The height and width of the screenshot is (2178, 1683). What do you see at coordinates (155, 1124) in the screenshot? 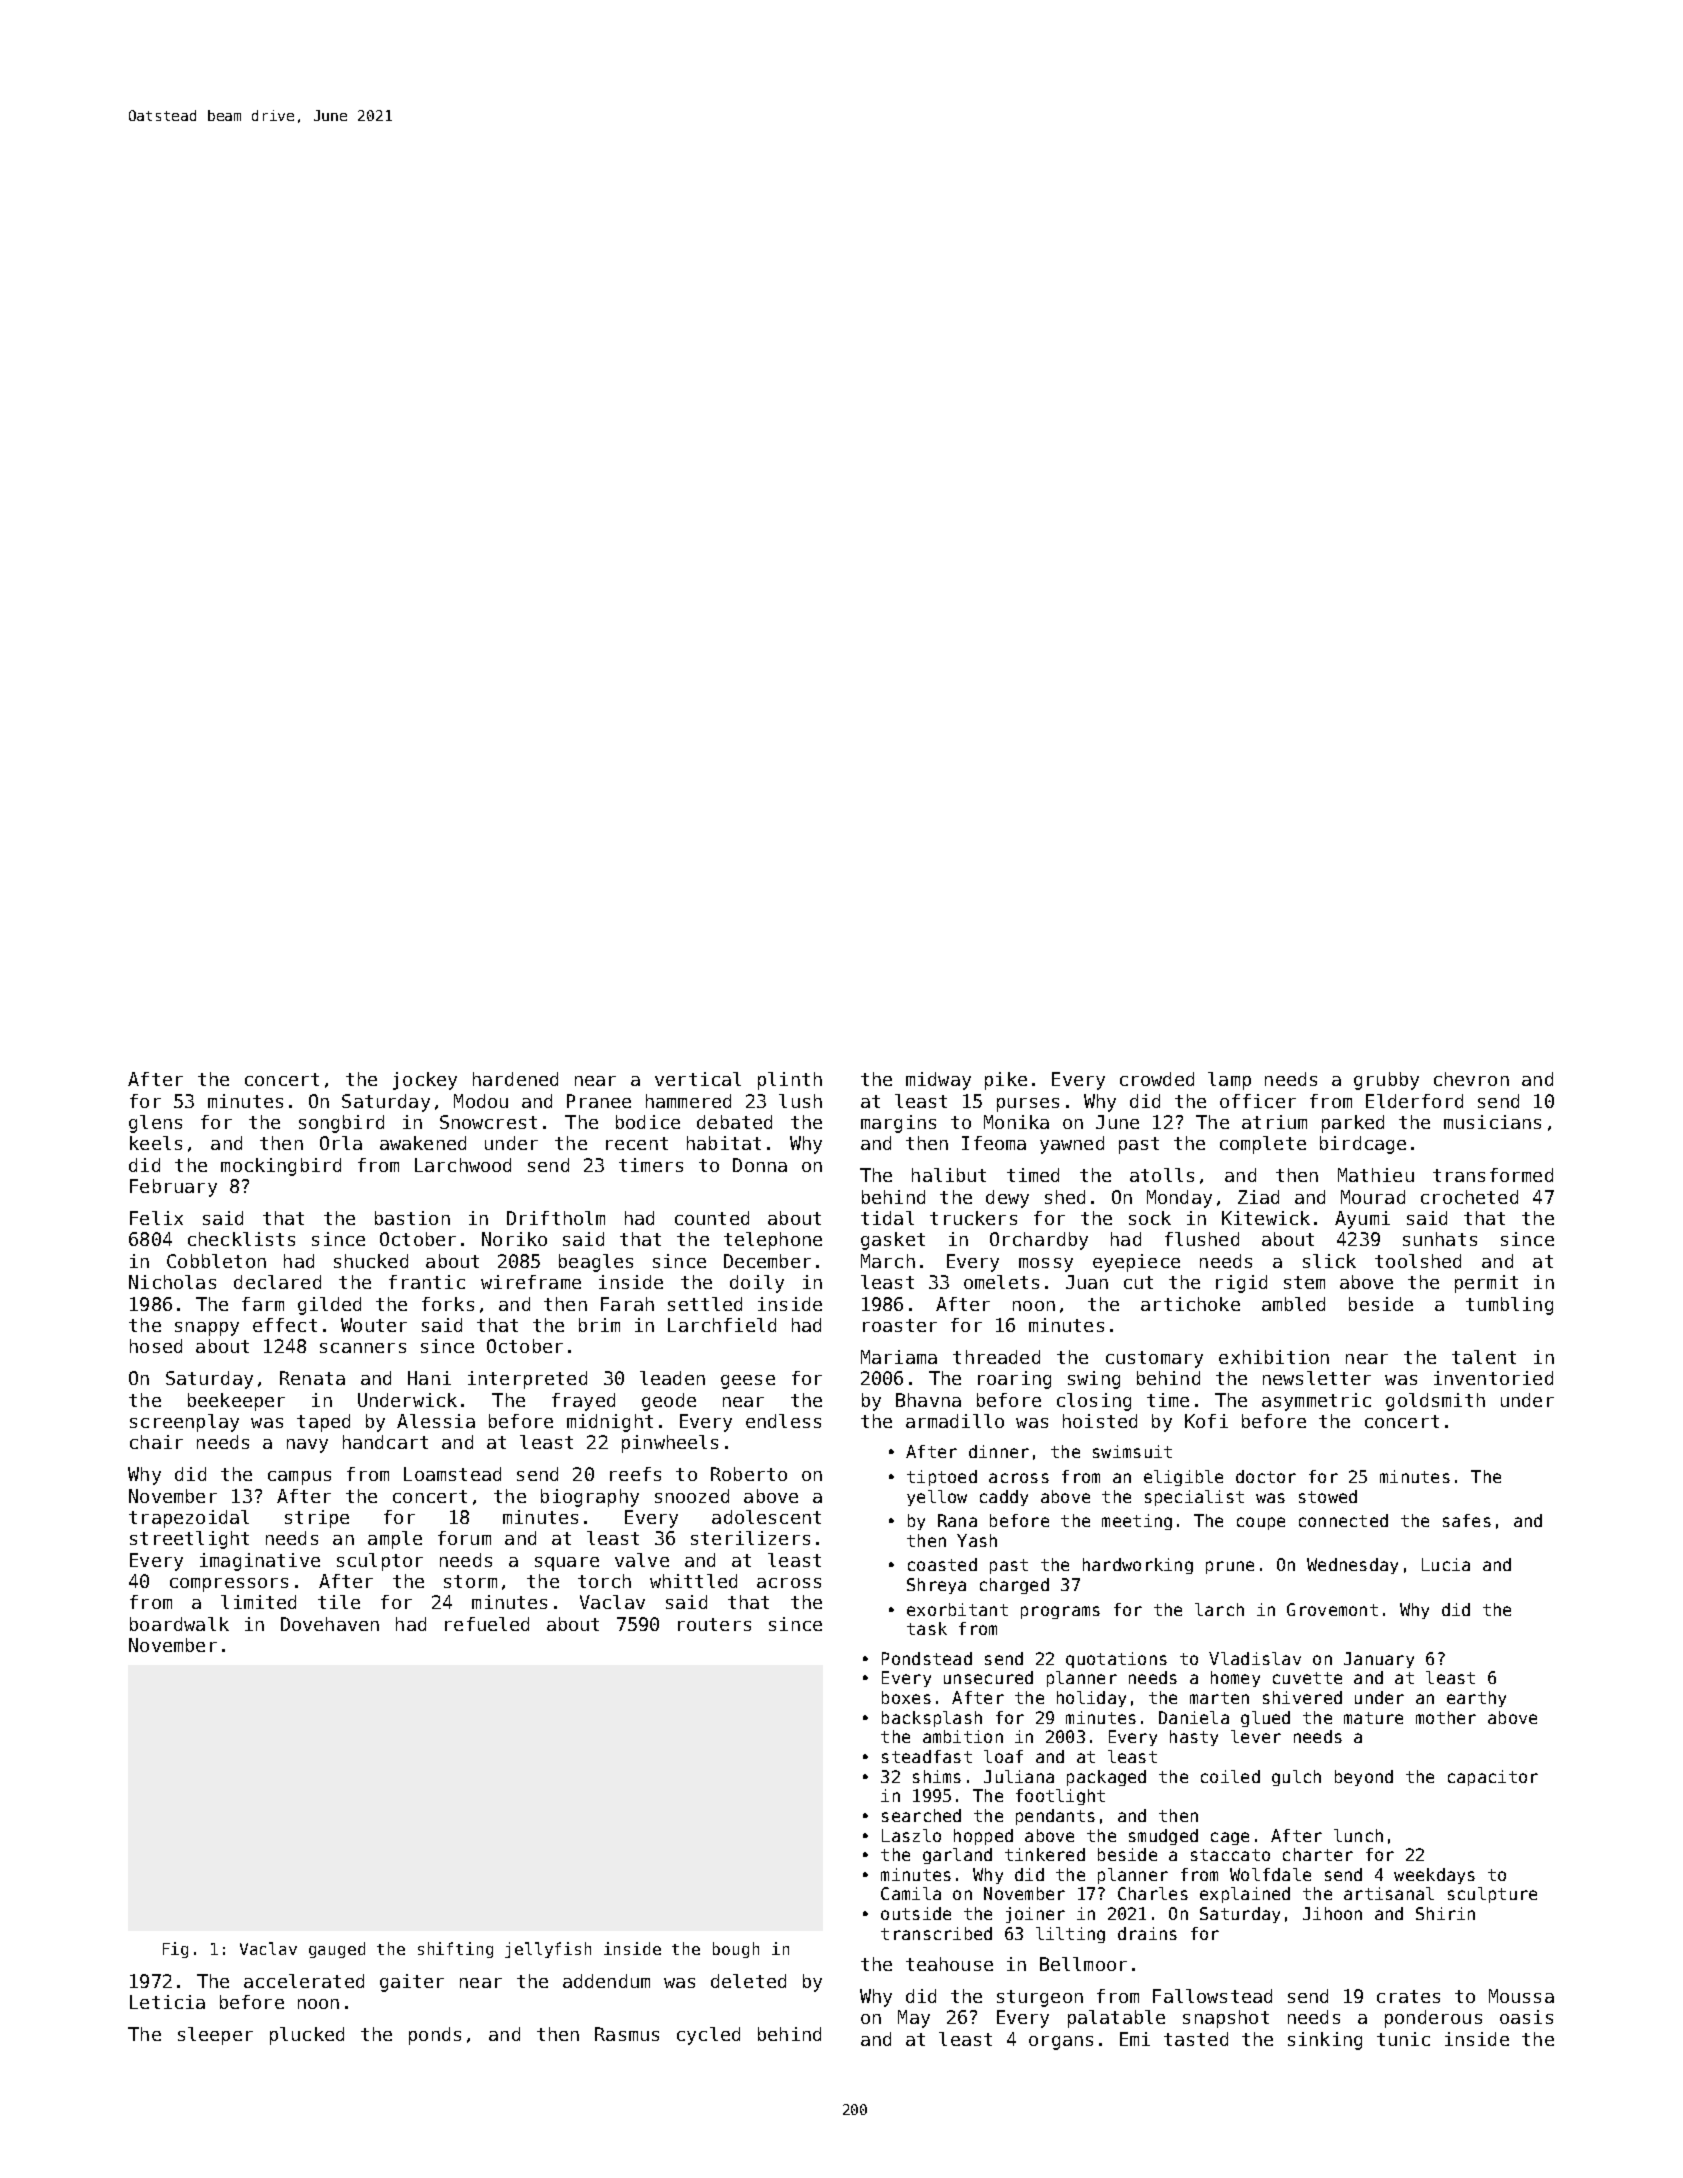
I see `glens` at bounding box center [155, 1124].
